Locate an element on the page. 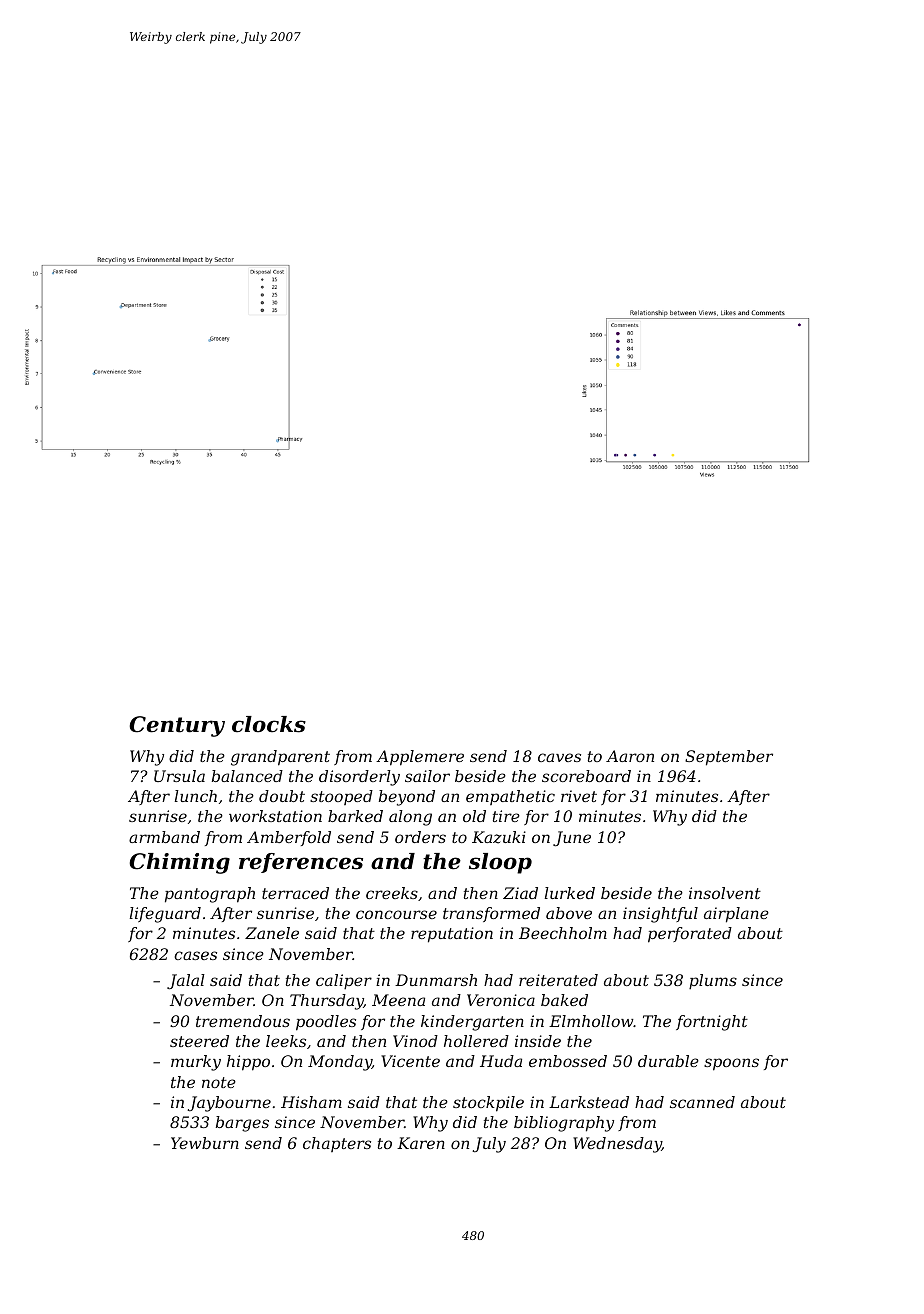 The image size is (924, 1314). doubt is located at coordinates (282, 796).
